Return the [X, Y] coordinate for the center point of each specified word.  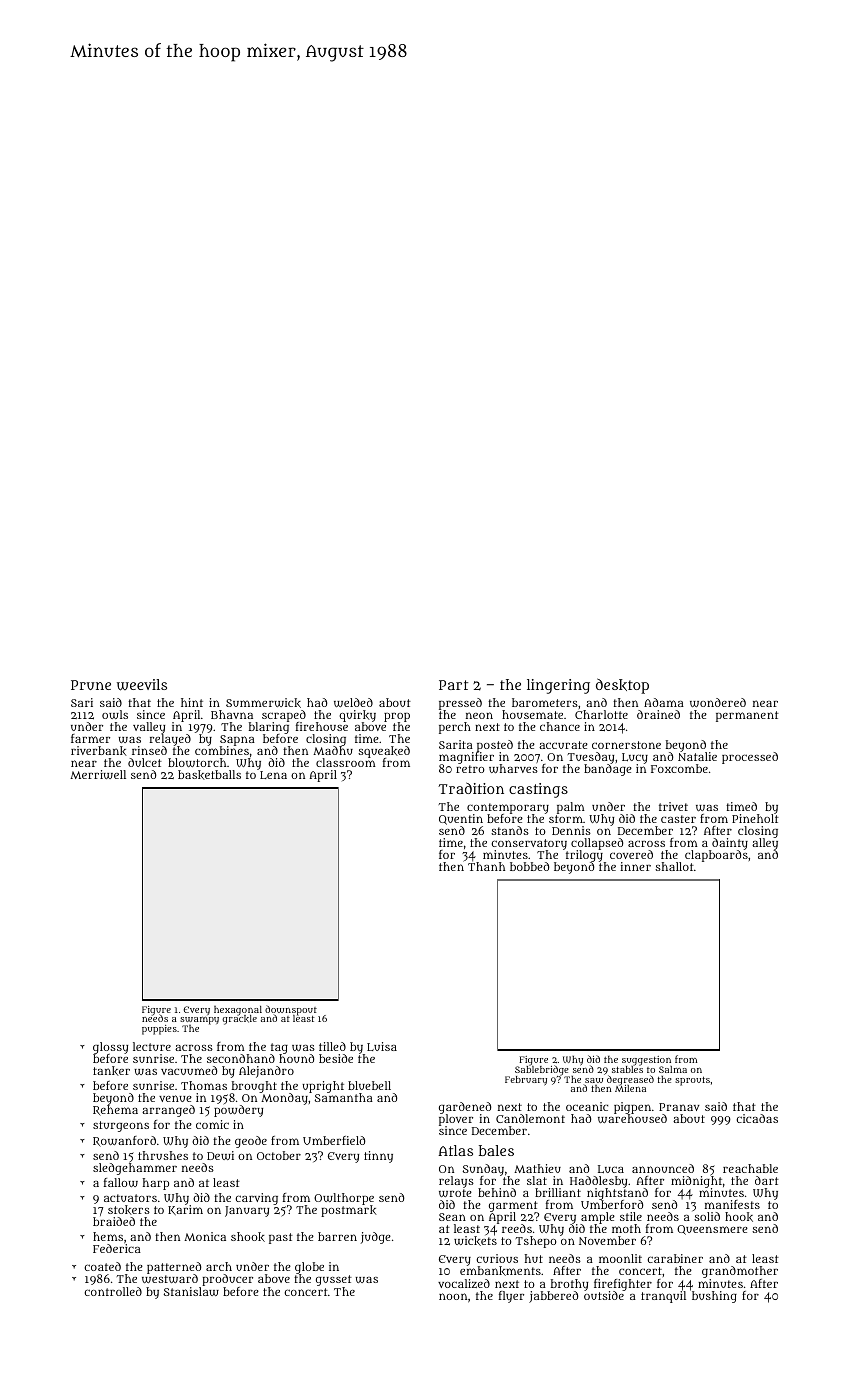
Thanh [486, 866]
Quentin [461, 819]
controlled [113, 1291]
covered [631, 854]
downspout [291, 1010]
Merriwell [98, 774]
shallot [674, 866]
